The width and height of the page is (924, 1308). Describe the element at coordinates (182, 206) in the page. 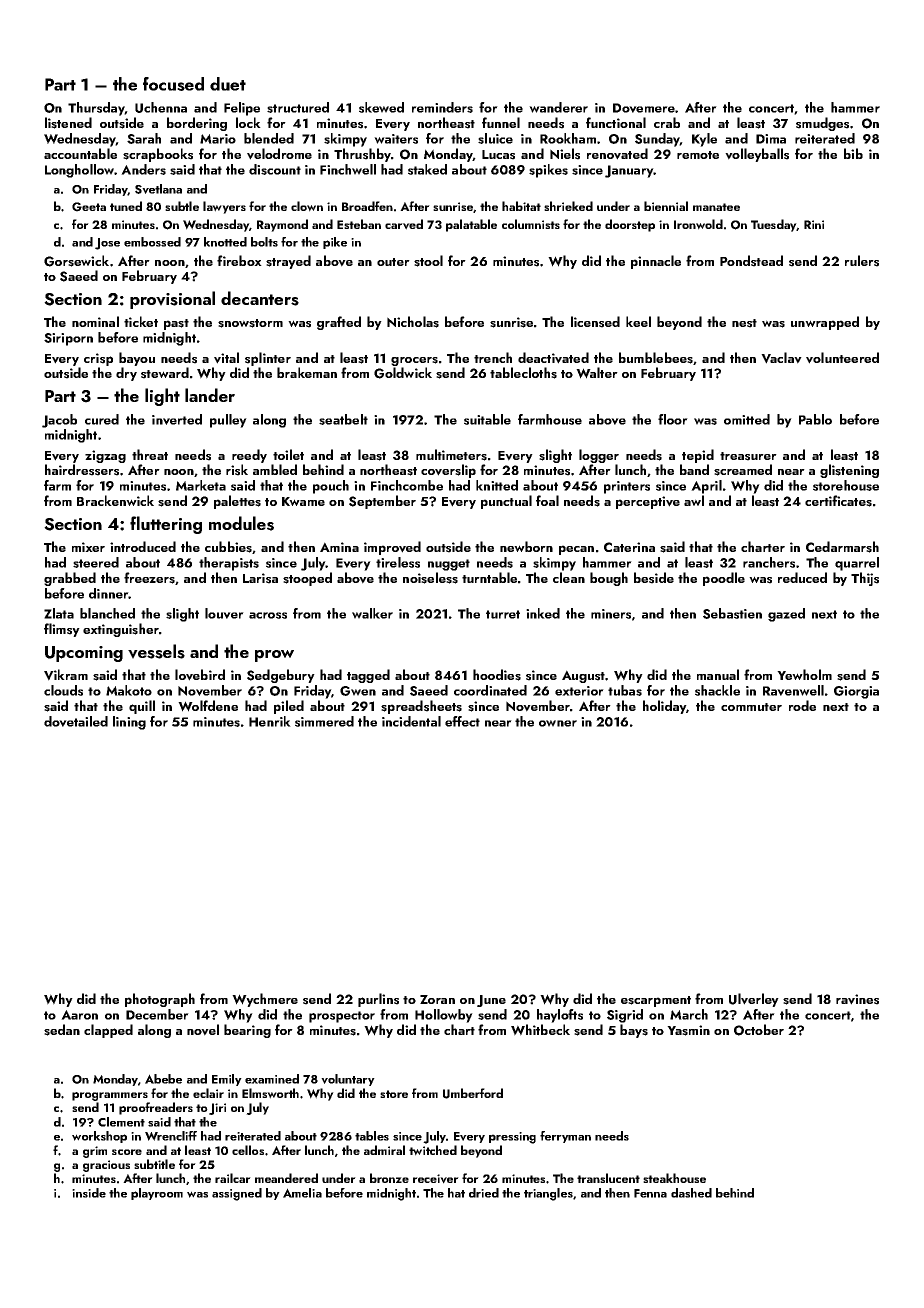

I see `subtle` at that location.
